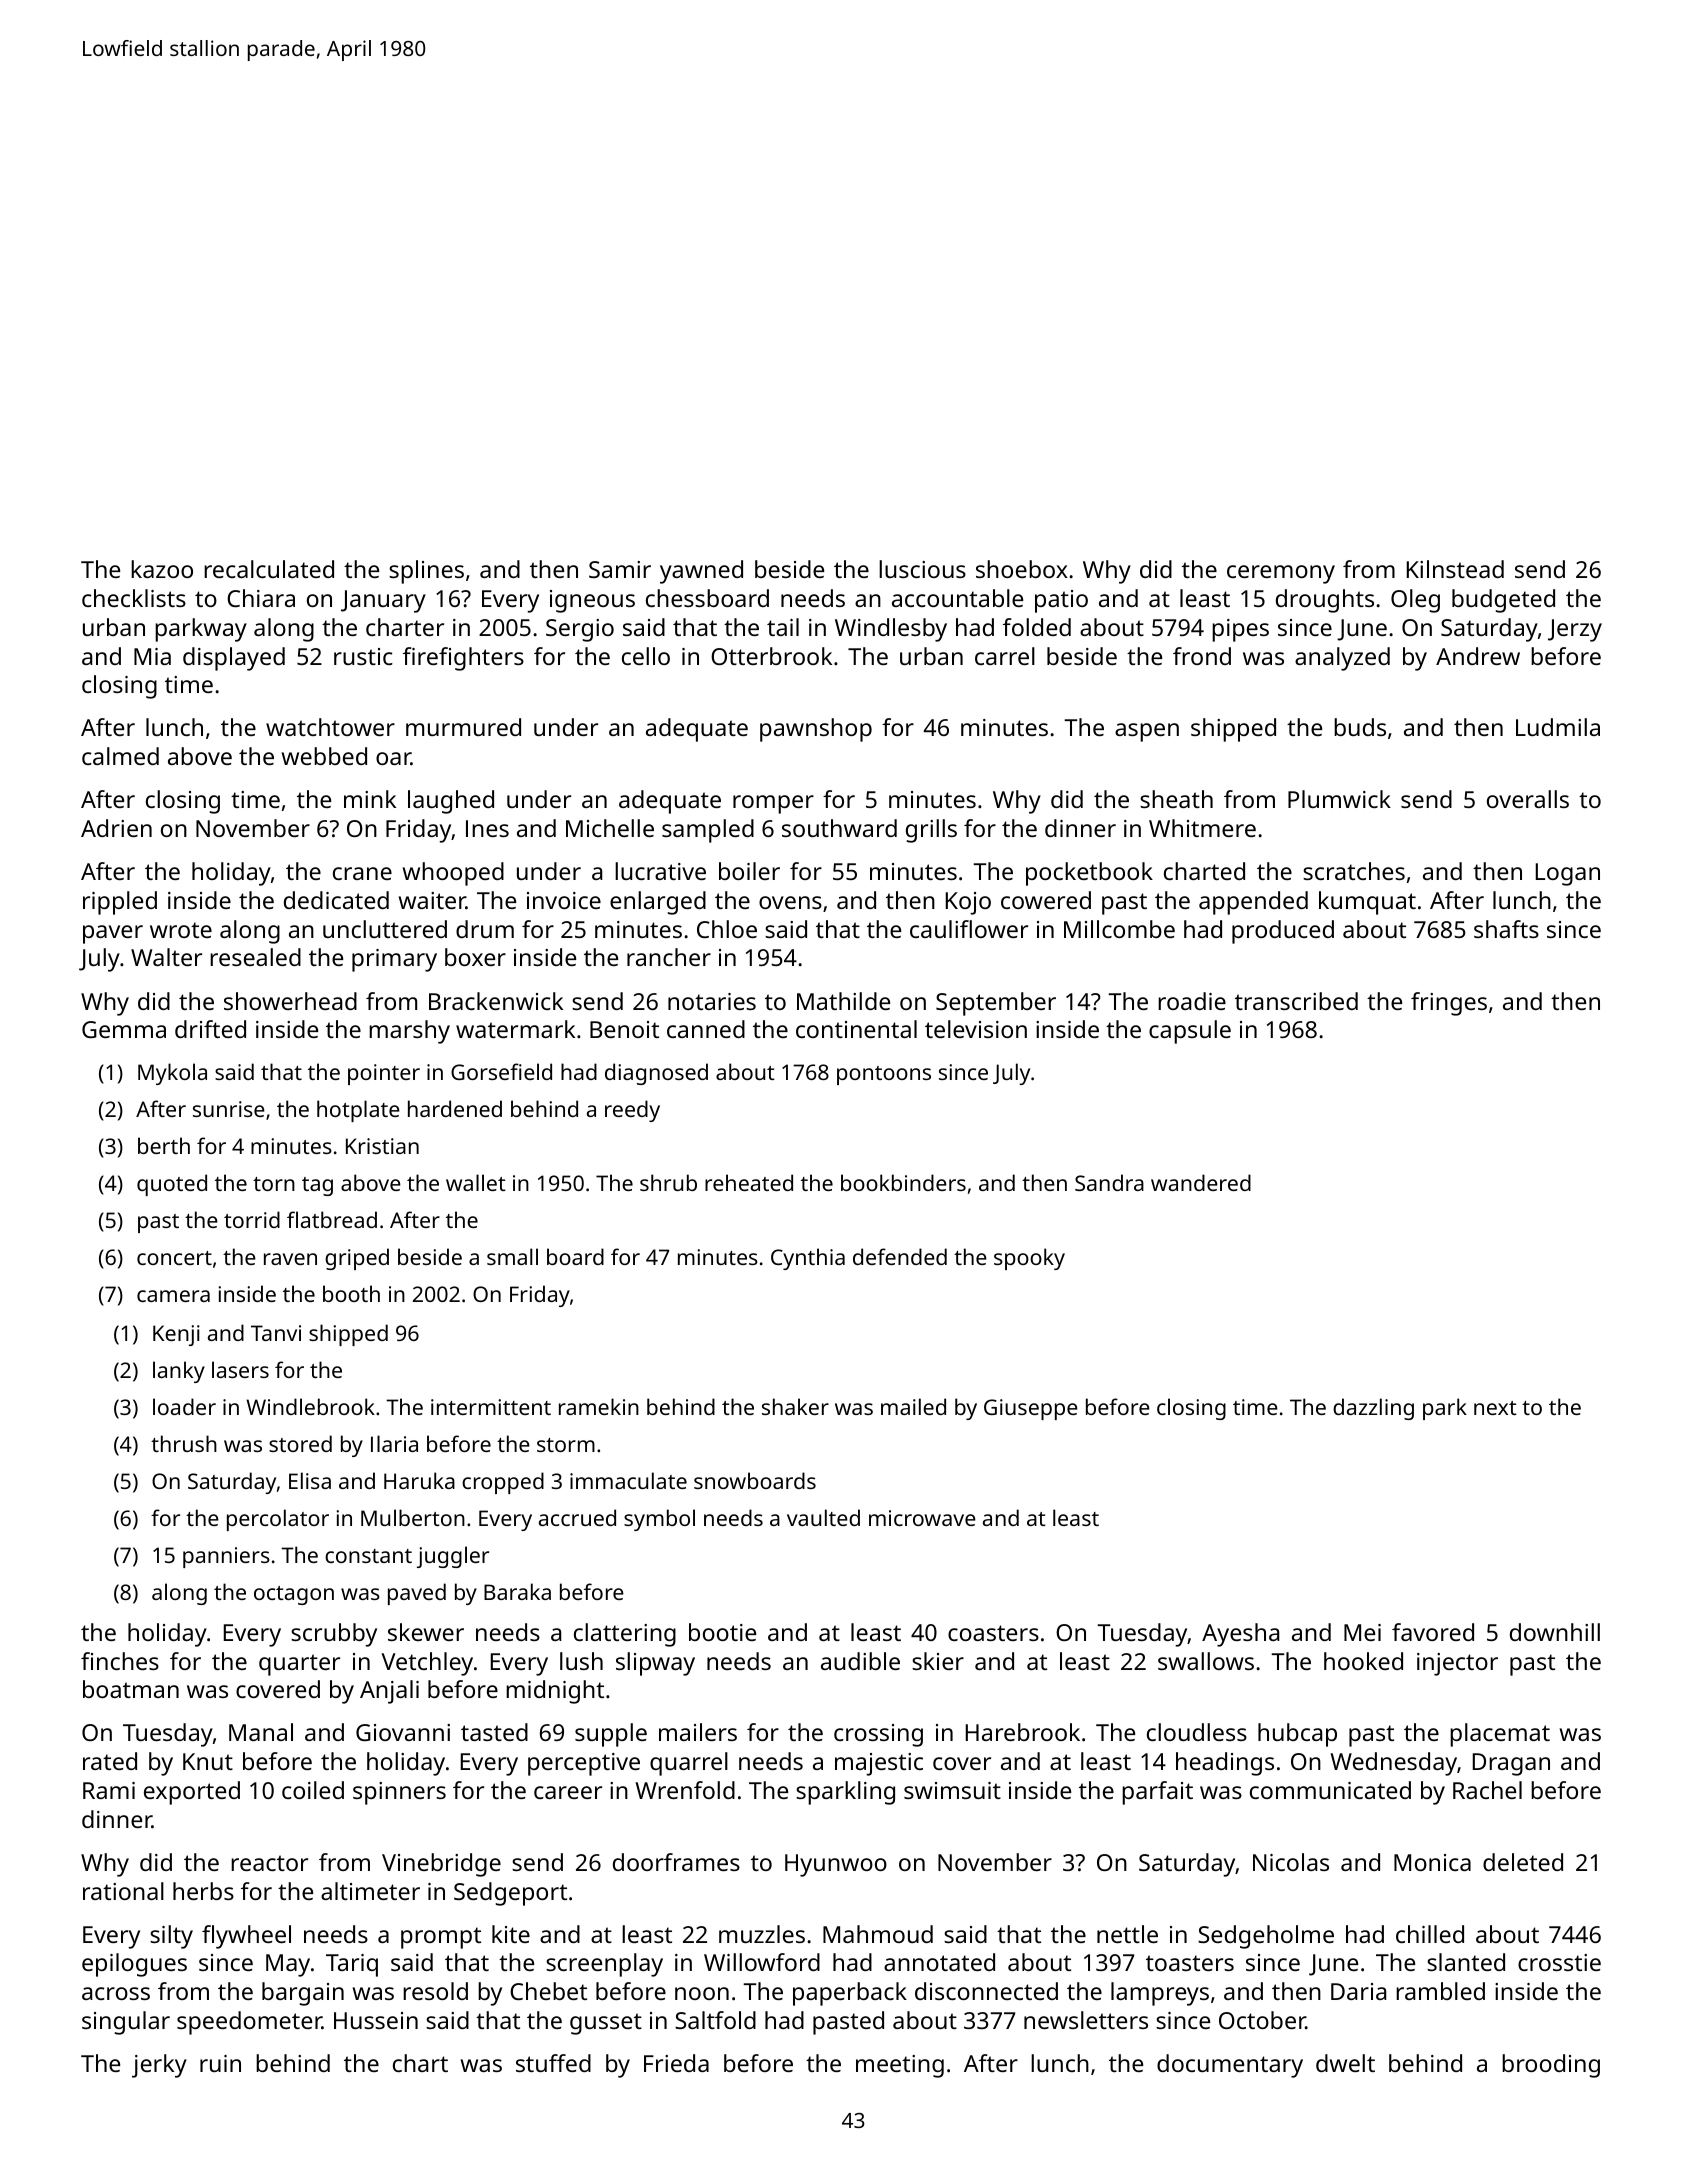 The width and height of the screenshot is (1683, 2178). Describe the element at coordinates (1029, 1259) in the screenshot. I see `spooky` at that location.
